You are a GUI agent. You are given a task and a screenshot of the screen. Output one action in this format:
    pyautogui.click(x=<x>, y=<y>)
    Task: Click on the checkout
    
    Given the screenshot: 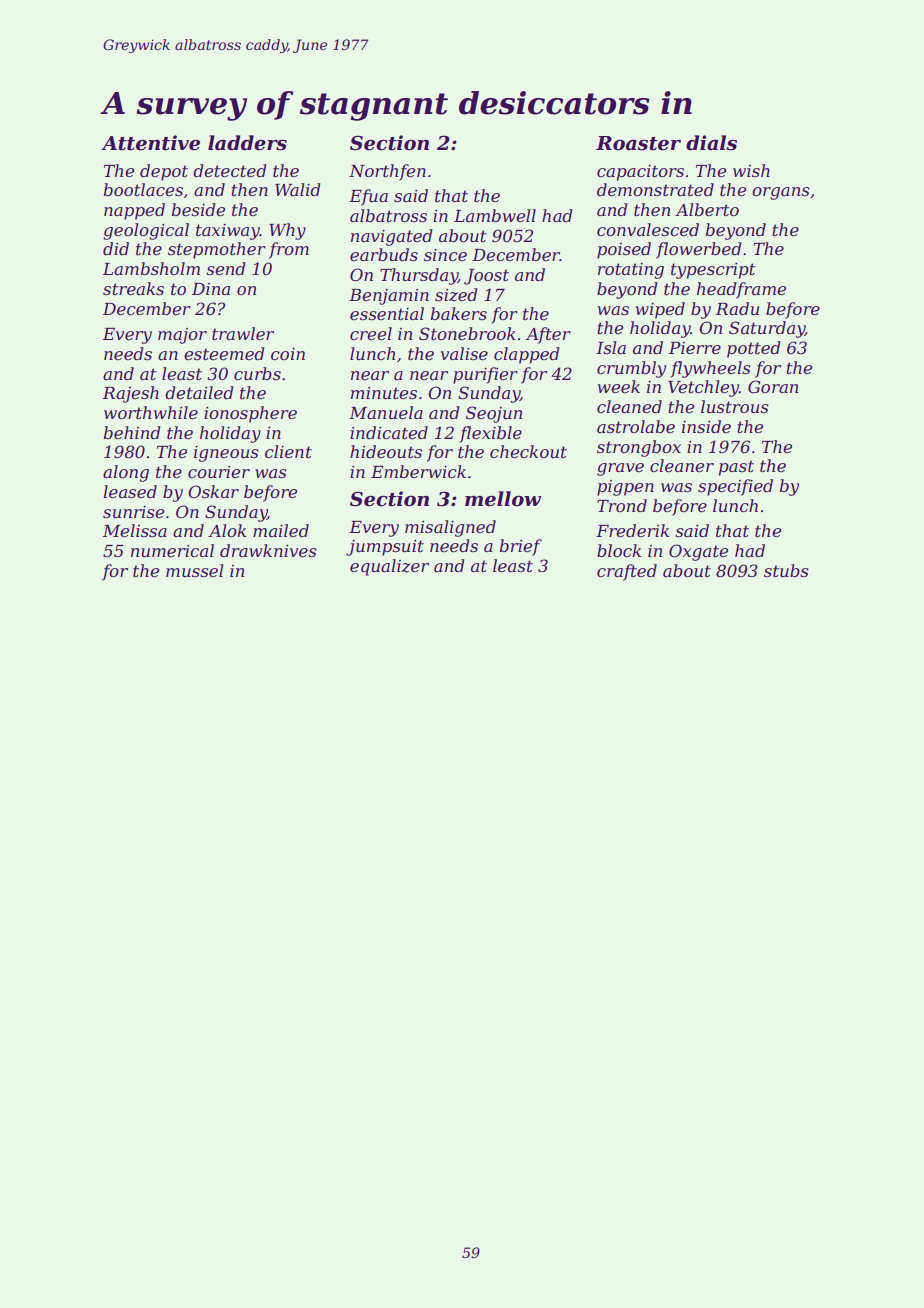 What is the action you would take?
    pyautogui.click(x=528, y=451)
